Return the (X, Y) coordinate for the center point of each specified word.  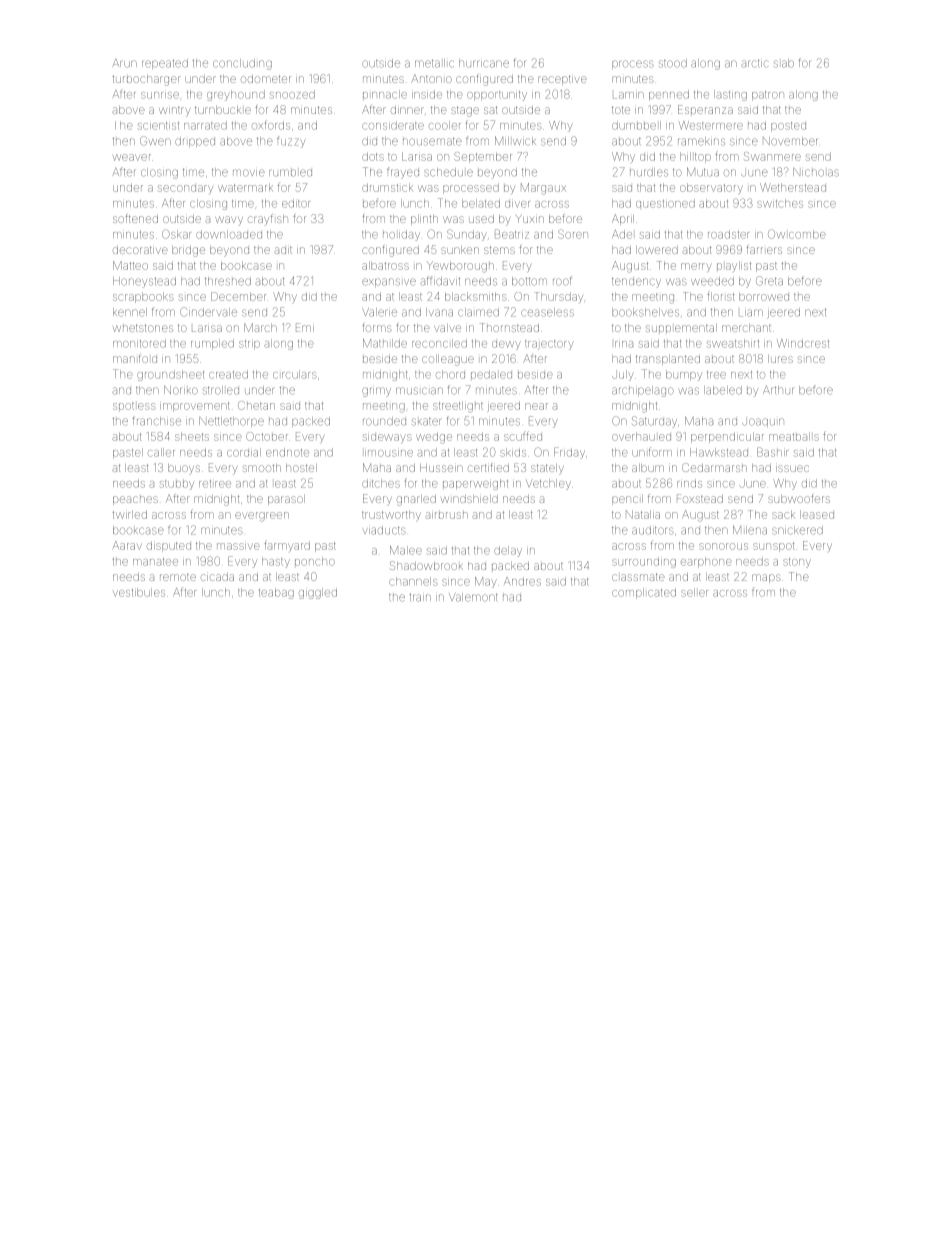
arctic (755, 64)
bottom (529, 281)
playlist (734, 266)
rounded (384, 421)
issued (792, 468)
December (238, 296)
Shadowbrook (426, 565)
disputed (169, 546)
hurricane (484, 63)
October (267, 436)
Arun (124, 63)
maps (766, 578)
